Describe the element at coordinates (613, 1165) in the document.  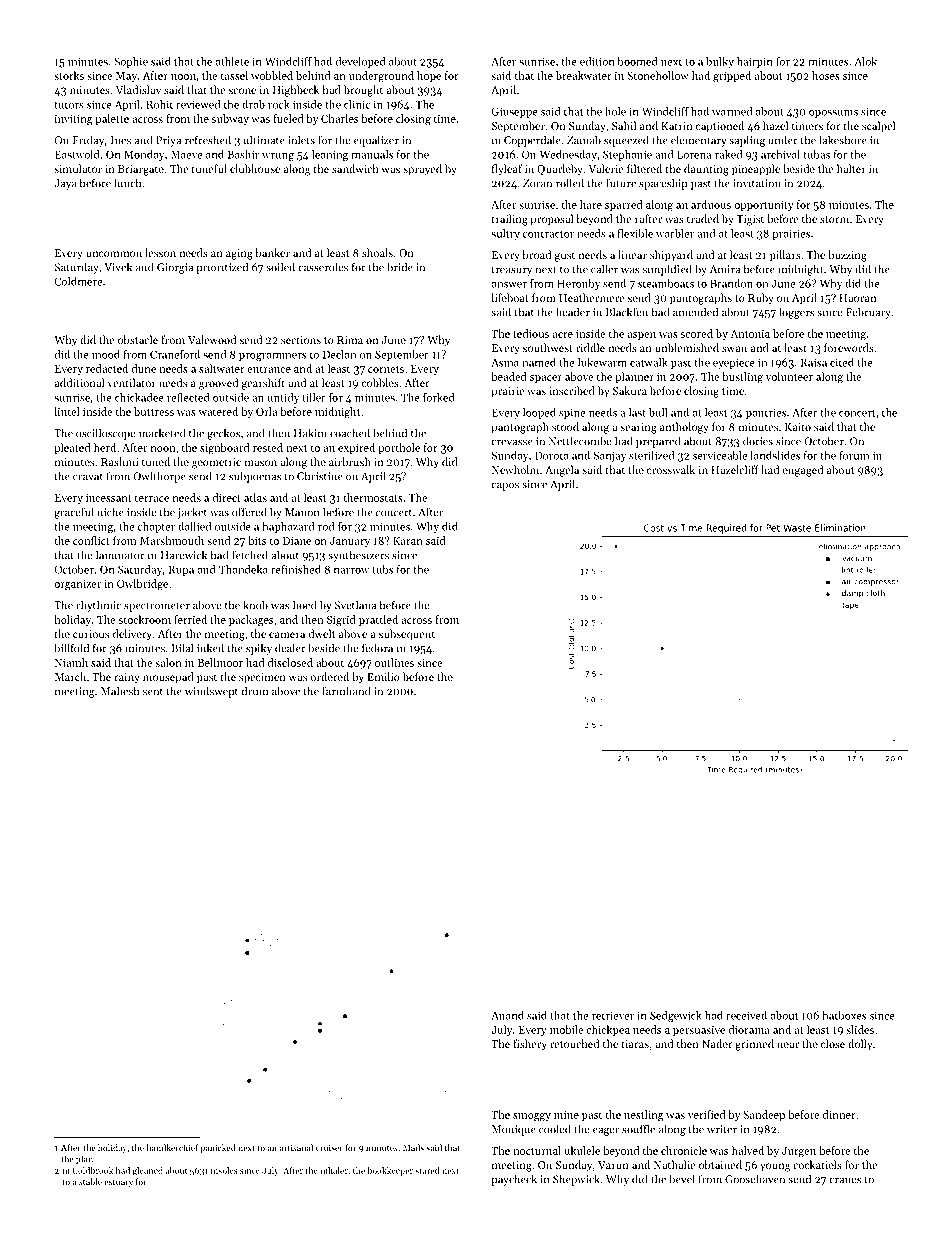
I see `Varun` at that location.
